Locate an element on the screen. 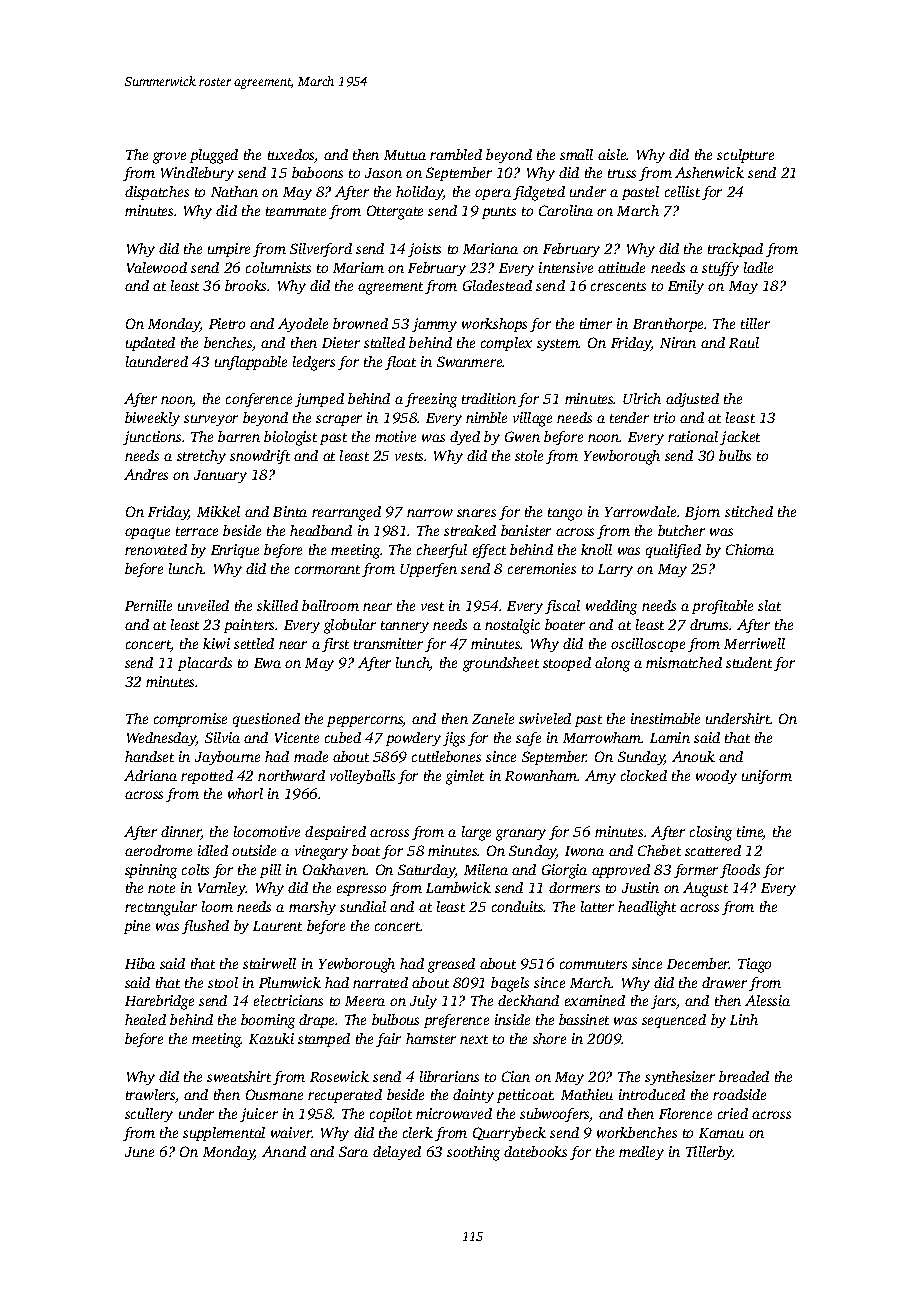 The width and height of the screenshot is (924, 1314). safe is located at coordinates (528, 739).
